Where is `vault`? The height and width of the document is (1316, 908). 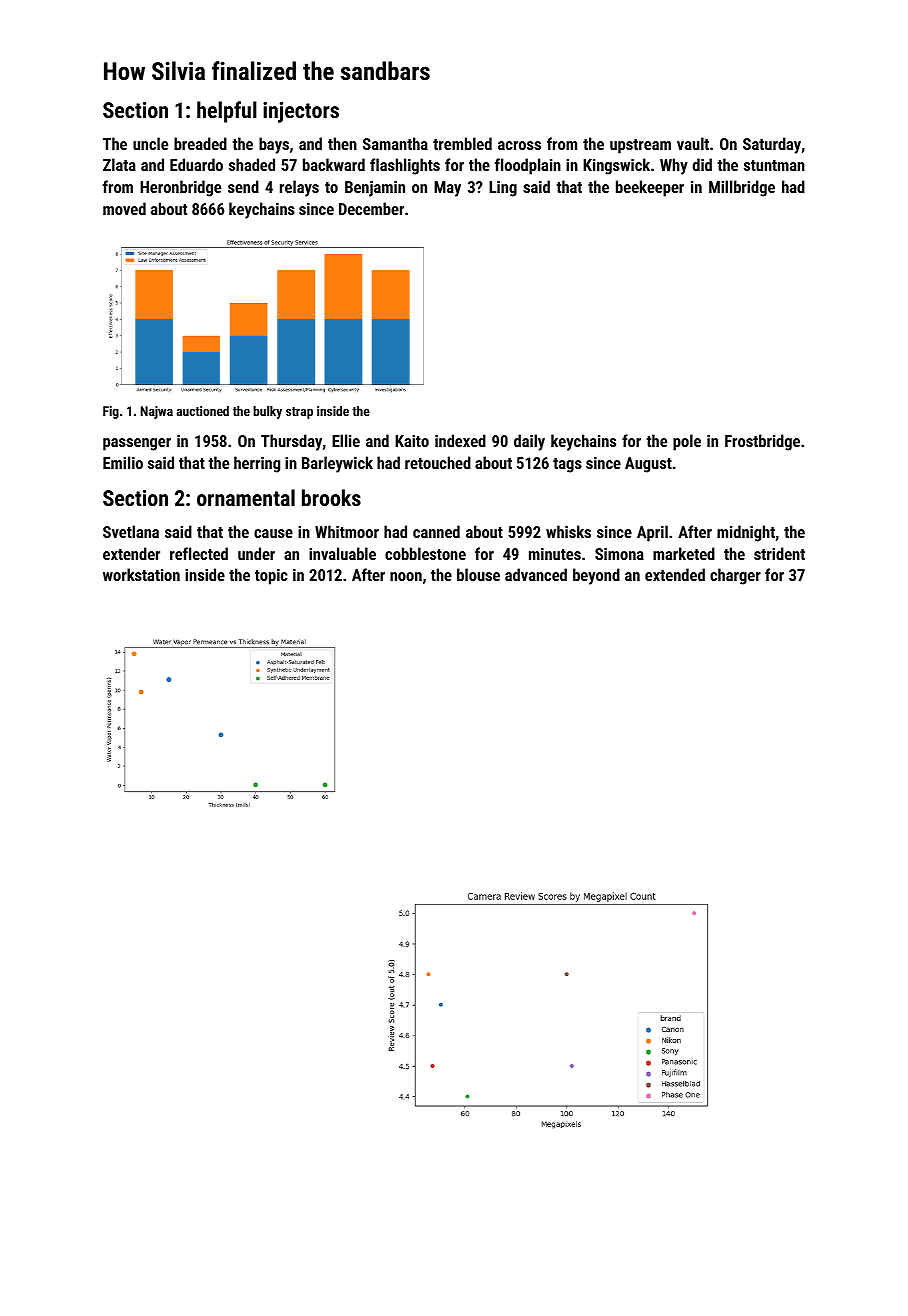 vault is located at coordinates (693, 143).
